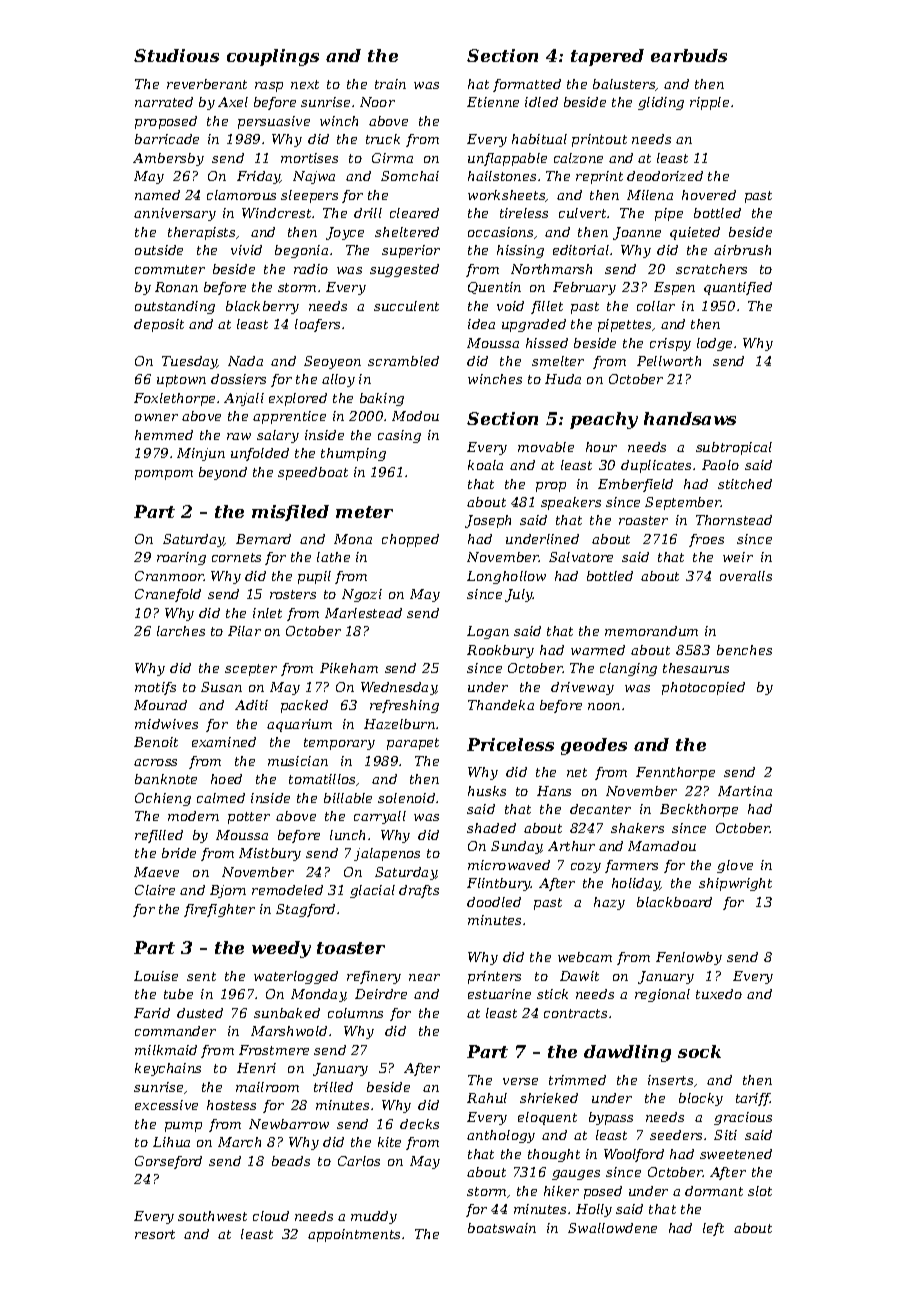 This screenshot has width=908, height=1316. I want to click on Etienne, so click(493, 102).
